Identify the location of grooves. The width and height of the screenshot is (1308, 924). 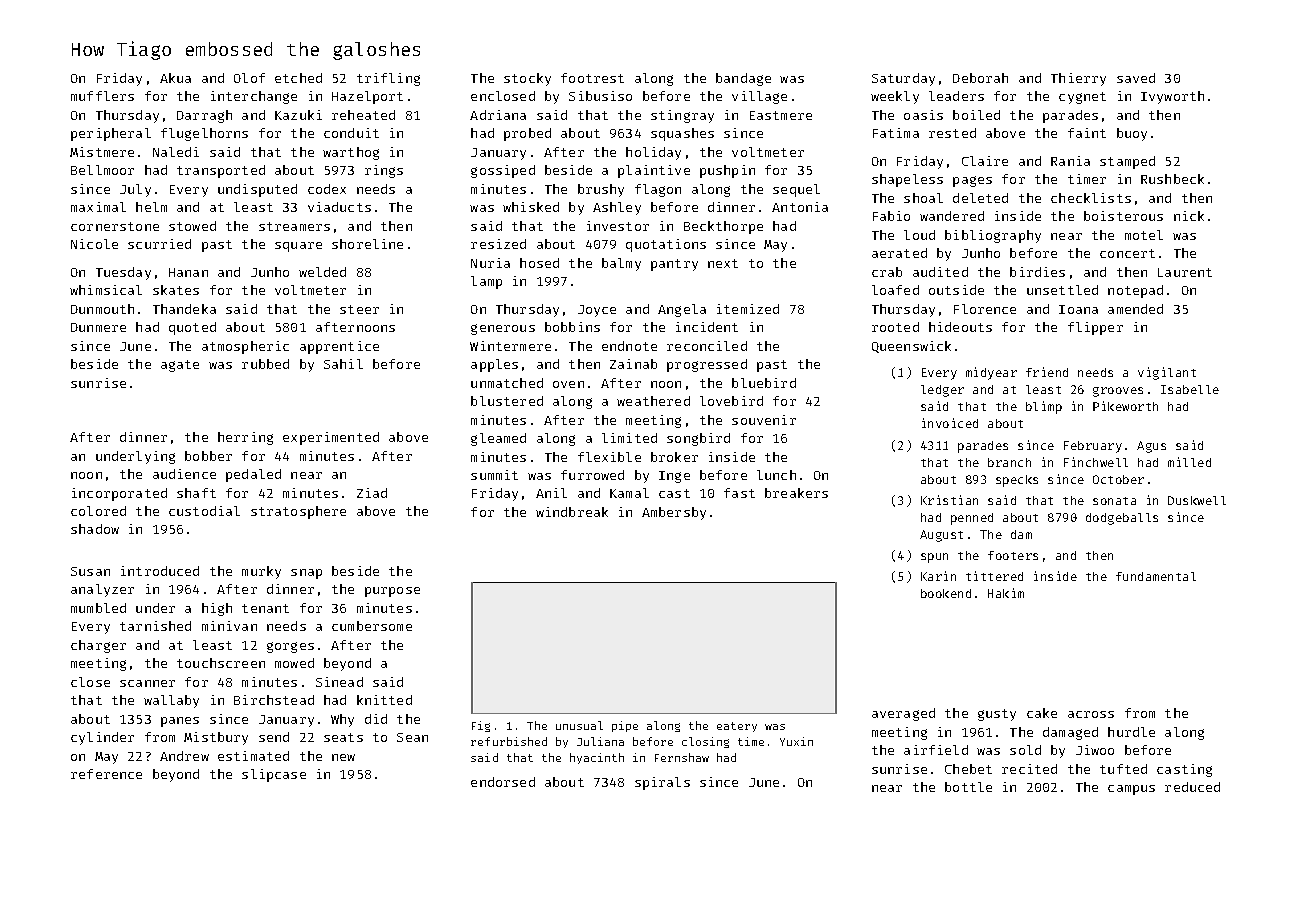
(1118, 392).
